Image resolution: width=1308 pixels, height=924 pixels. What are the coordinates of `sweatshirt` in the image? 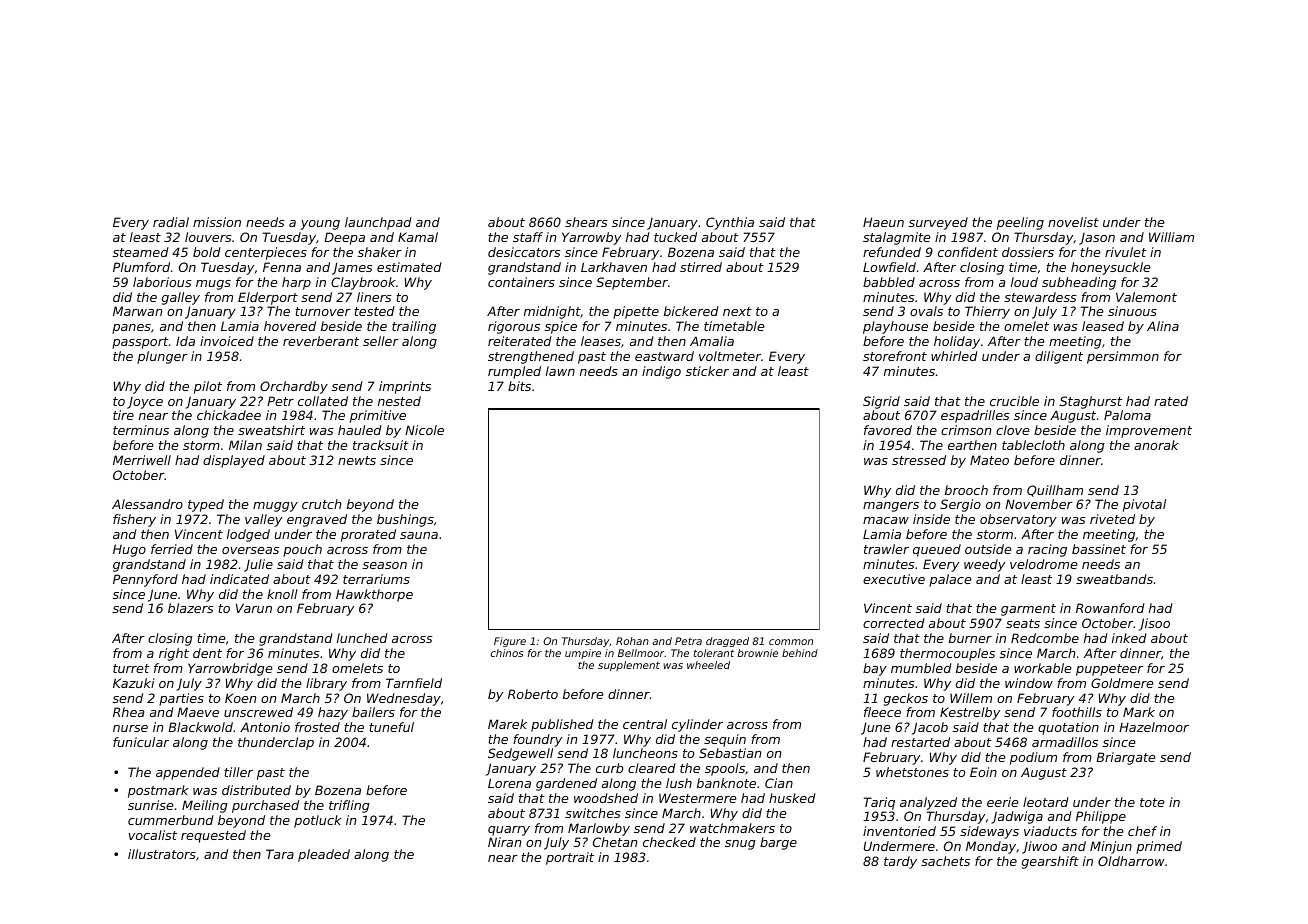 It's located at (271, 430).
